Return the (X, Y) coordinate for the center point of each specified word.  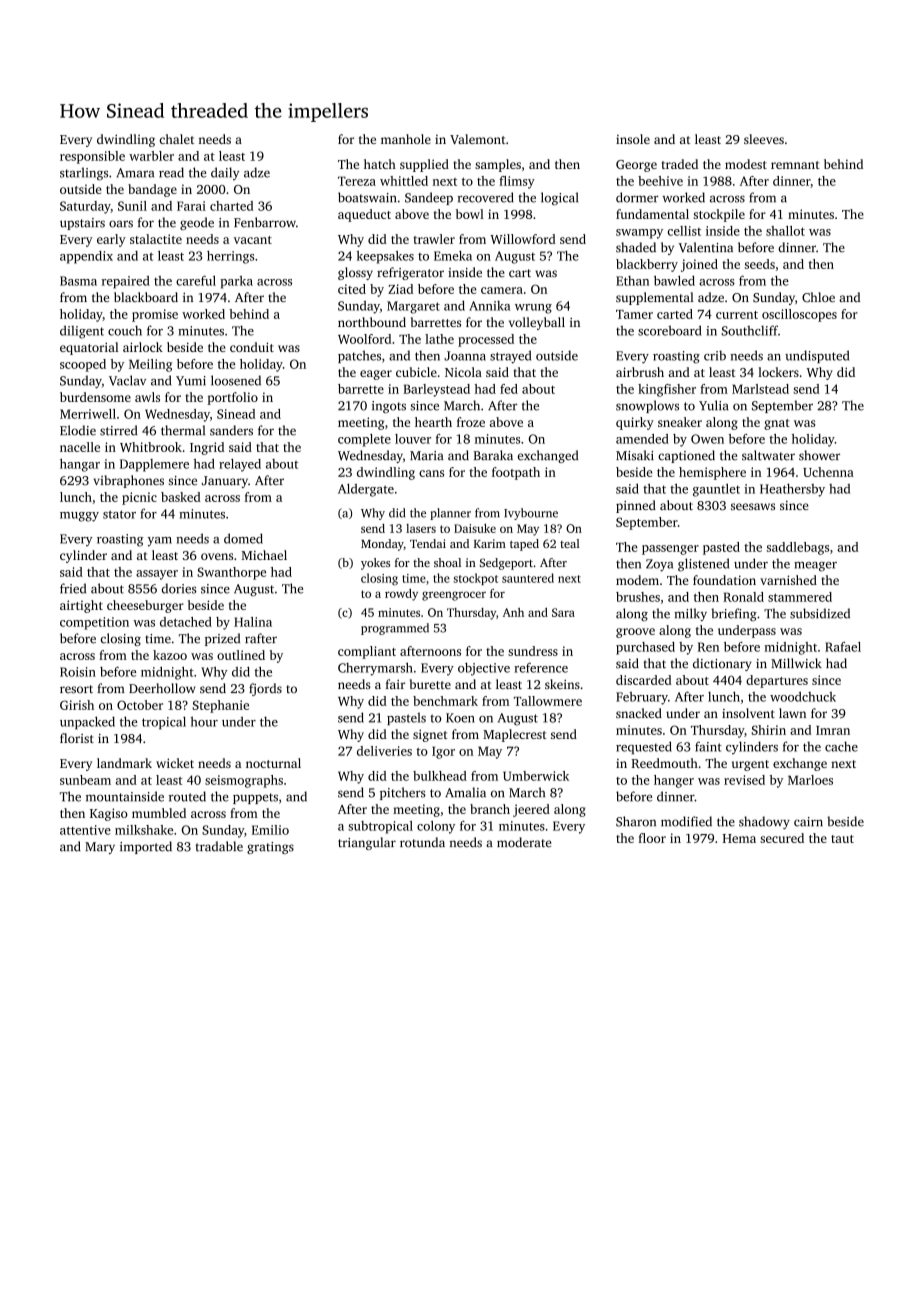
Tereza (357, 181)
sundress (533, 651)
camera (502, 290)
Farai (191, 206)
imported (146, 847)
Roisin (78, 672)
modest (746, 164)
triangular (367, 843)
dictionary (722, 664)
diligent (82, 332)
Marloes (810, 780)
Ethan (632, 281)
